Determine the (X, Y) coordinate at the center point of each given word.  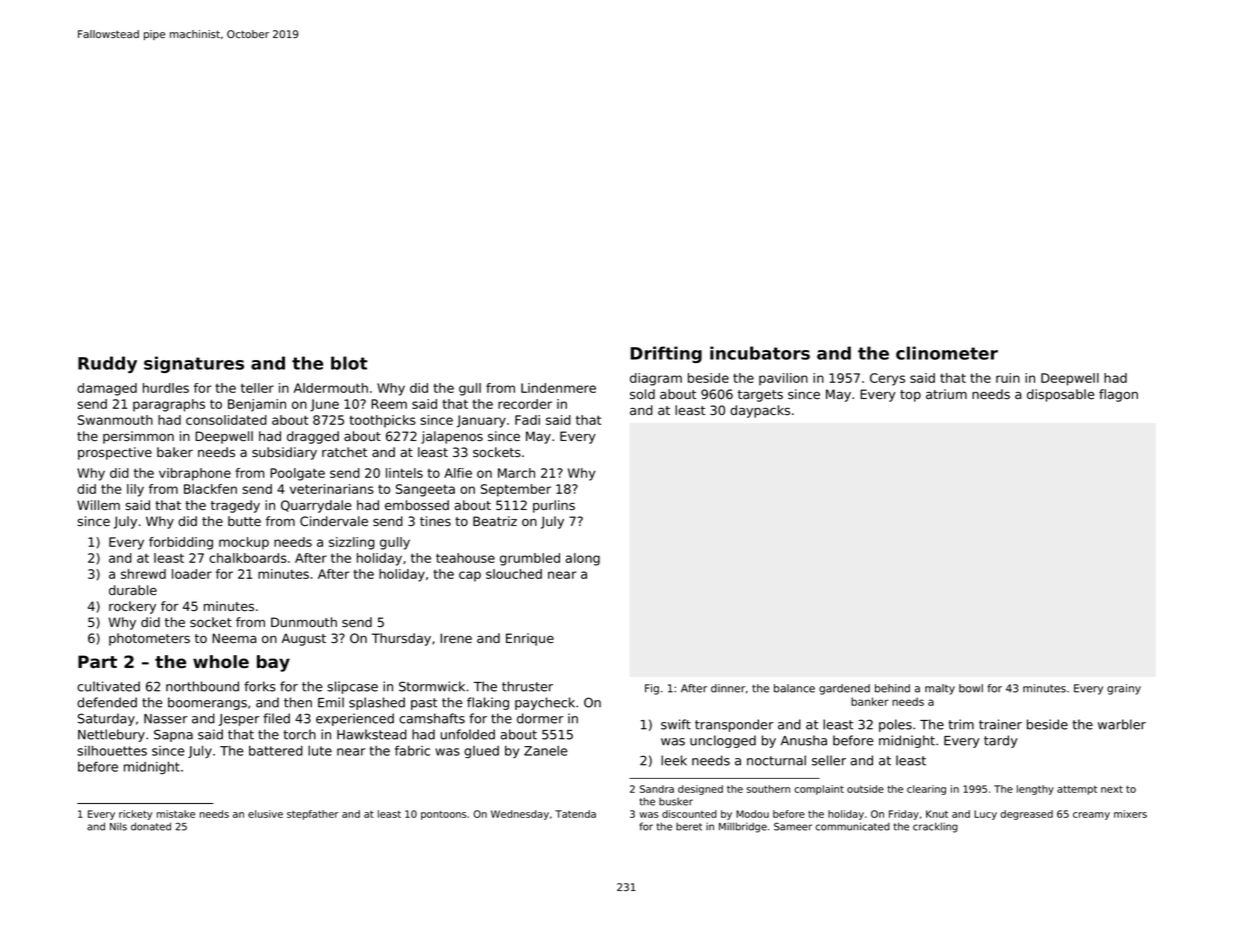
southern (768, 789)
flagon (1118, 395)
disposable (1060, 395)
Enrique (530, 639)
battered (276, 751)
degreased (1027, 815)
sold (642, 394)
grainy (1124, 689)
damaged (107, 389)
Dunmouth (304, 622)
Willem (98, 505)
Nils (118, 826)
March (516, 473)
